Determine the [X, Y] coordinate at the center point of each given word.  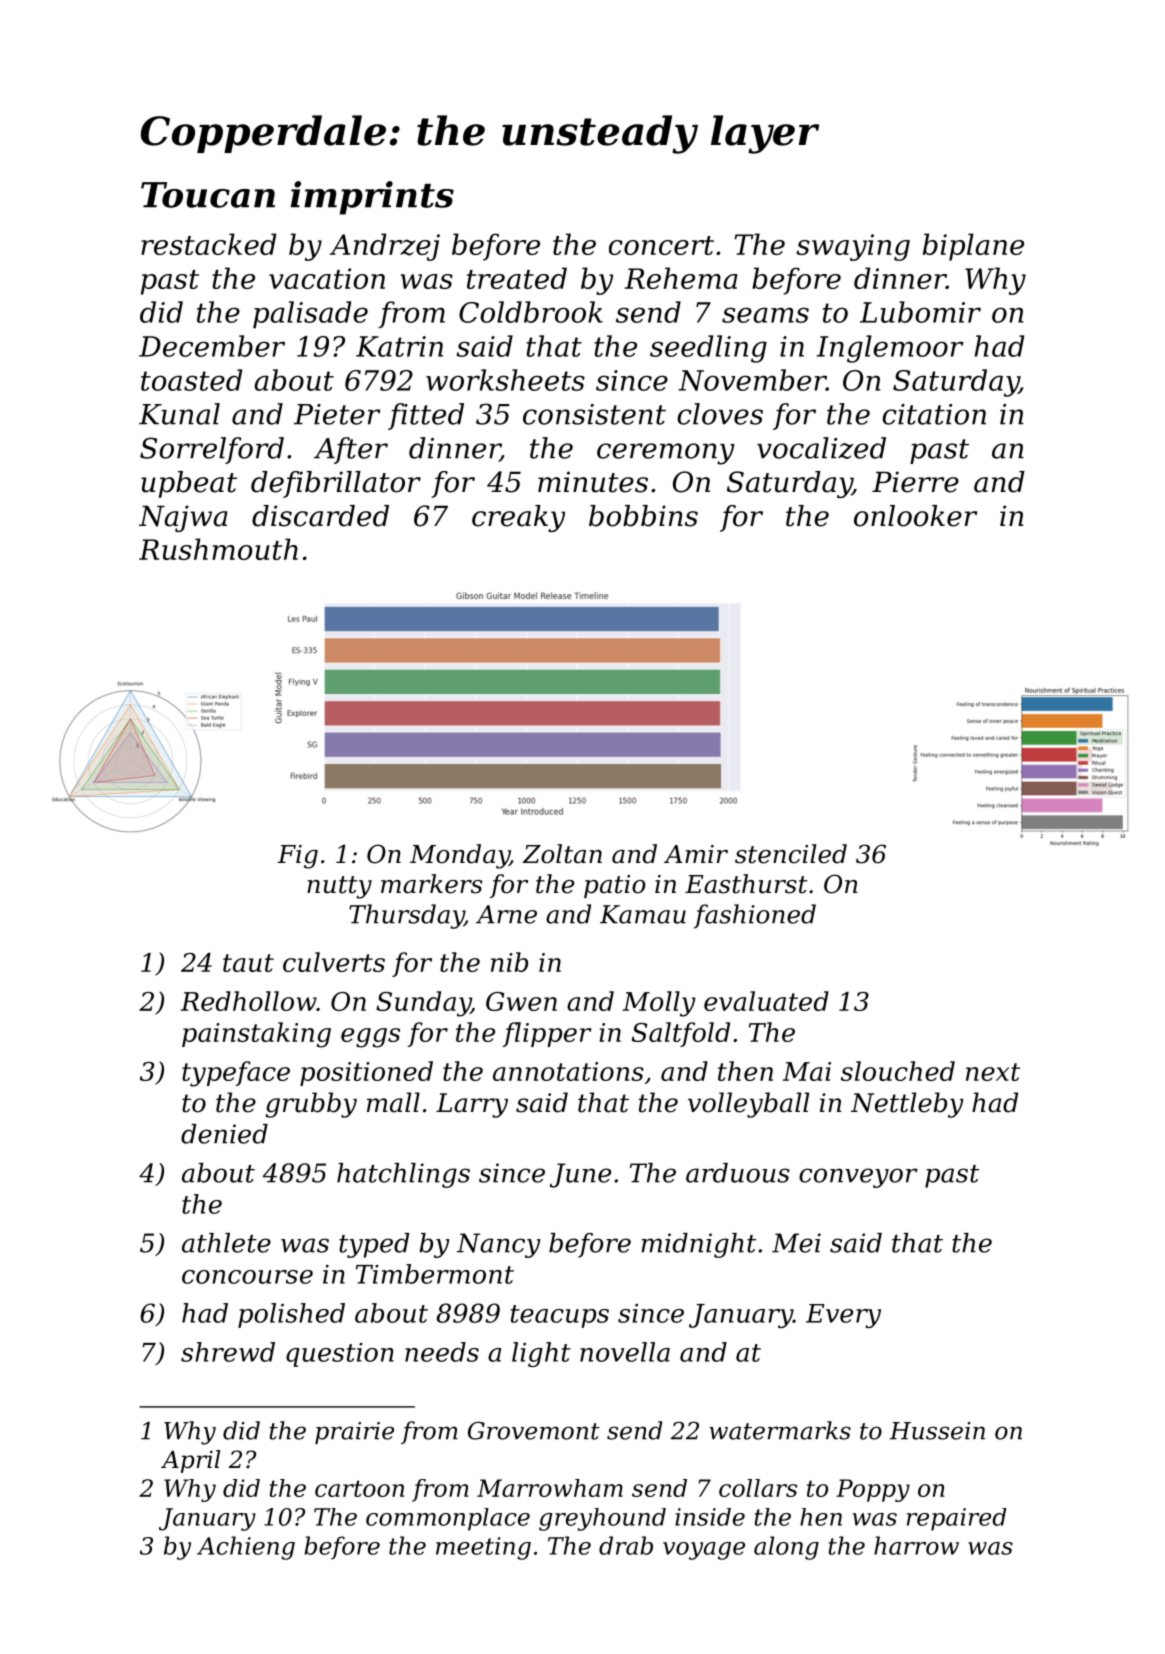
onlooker [915, 516]
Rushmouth [218, 549]
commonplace [448, 1519]
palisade [310, 315]
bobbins [643, 516]
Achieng [246, 1548]
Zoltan [562, 854]
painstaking [256, 1035]
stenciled [791, 854]
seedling [708, 349]
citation [934, 414]
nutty [339, 887]
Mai [807, 1071]
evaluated [766, 1001]
